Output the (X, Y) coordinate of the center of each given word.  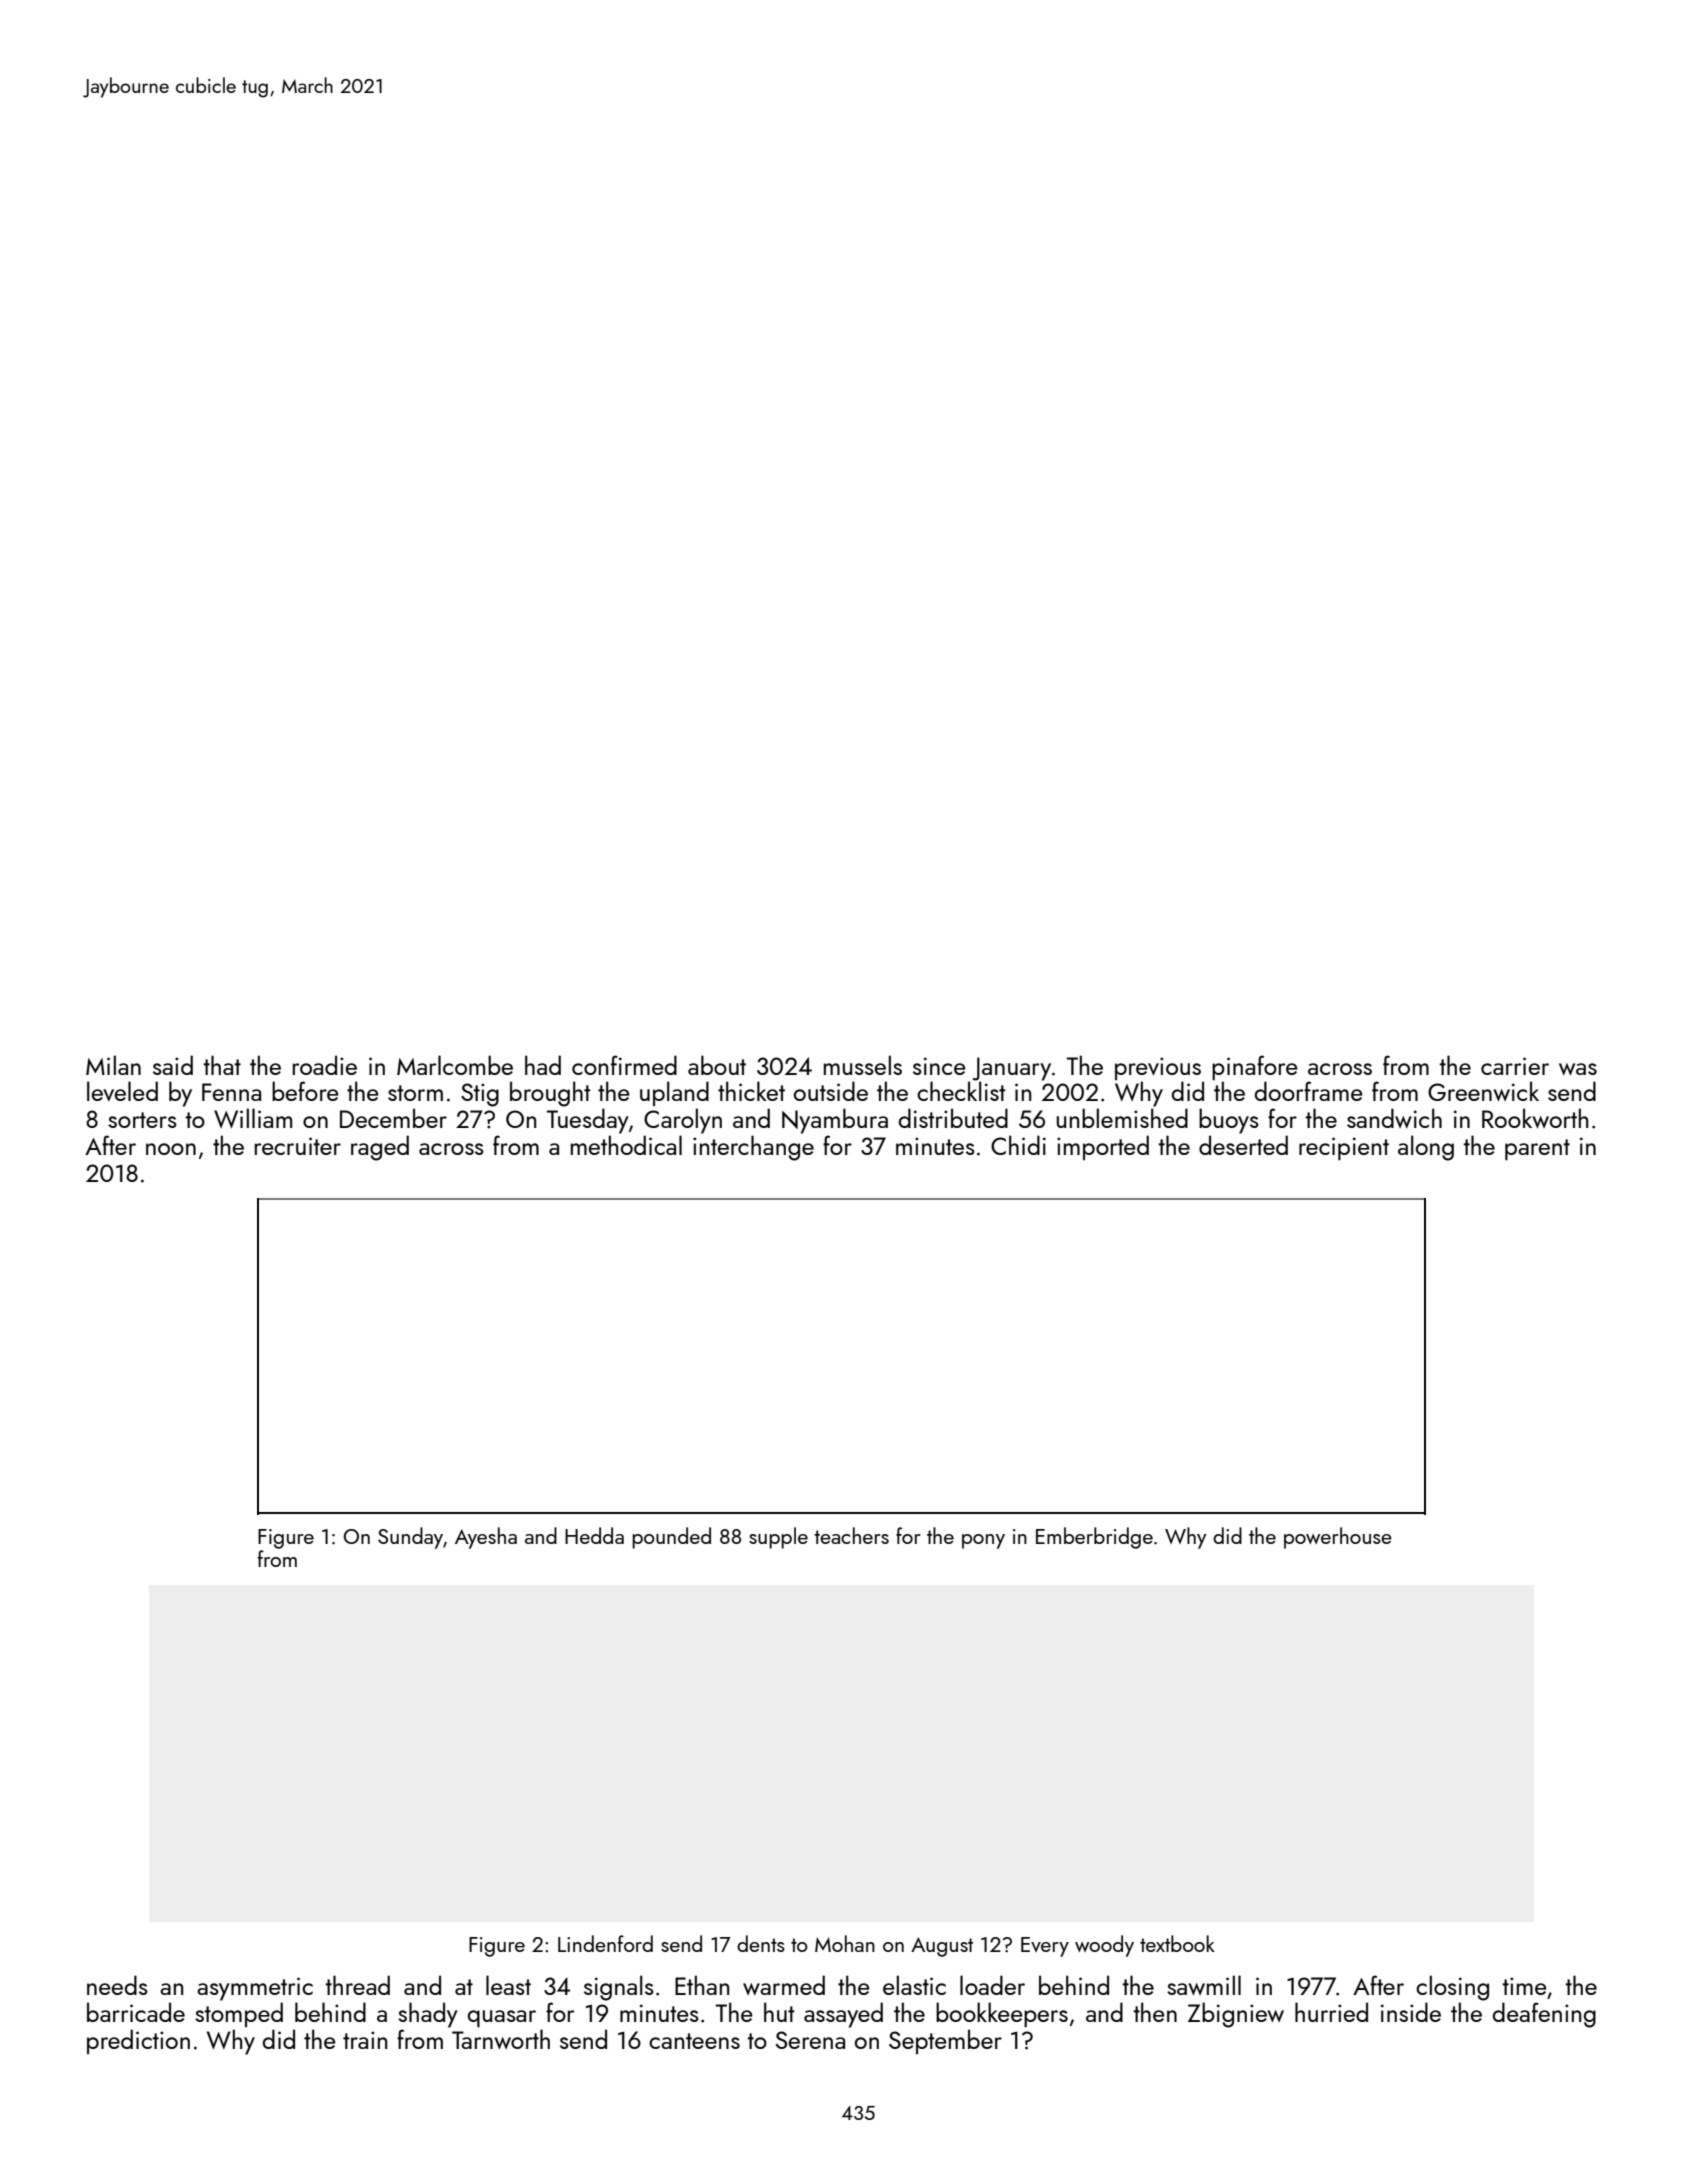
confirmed (624, 1065)
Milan (113, 1065)
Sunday (410, 1538)
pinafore (1255, 1067)
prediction (138, 2041)
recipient (1344, 1148)
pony (983, 1541)
